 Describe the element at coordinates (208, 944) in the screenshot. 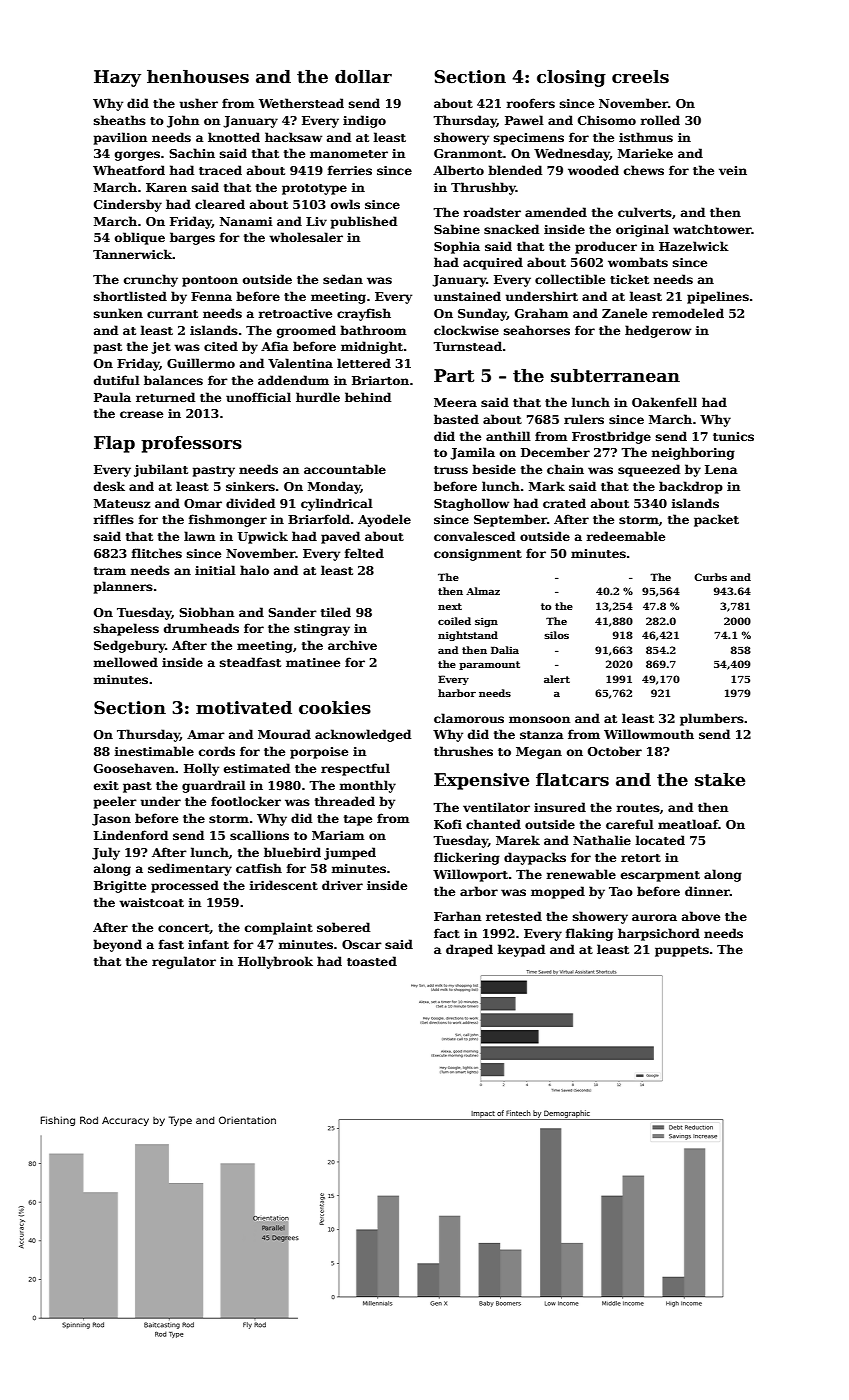

I see `infant` at that location.
